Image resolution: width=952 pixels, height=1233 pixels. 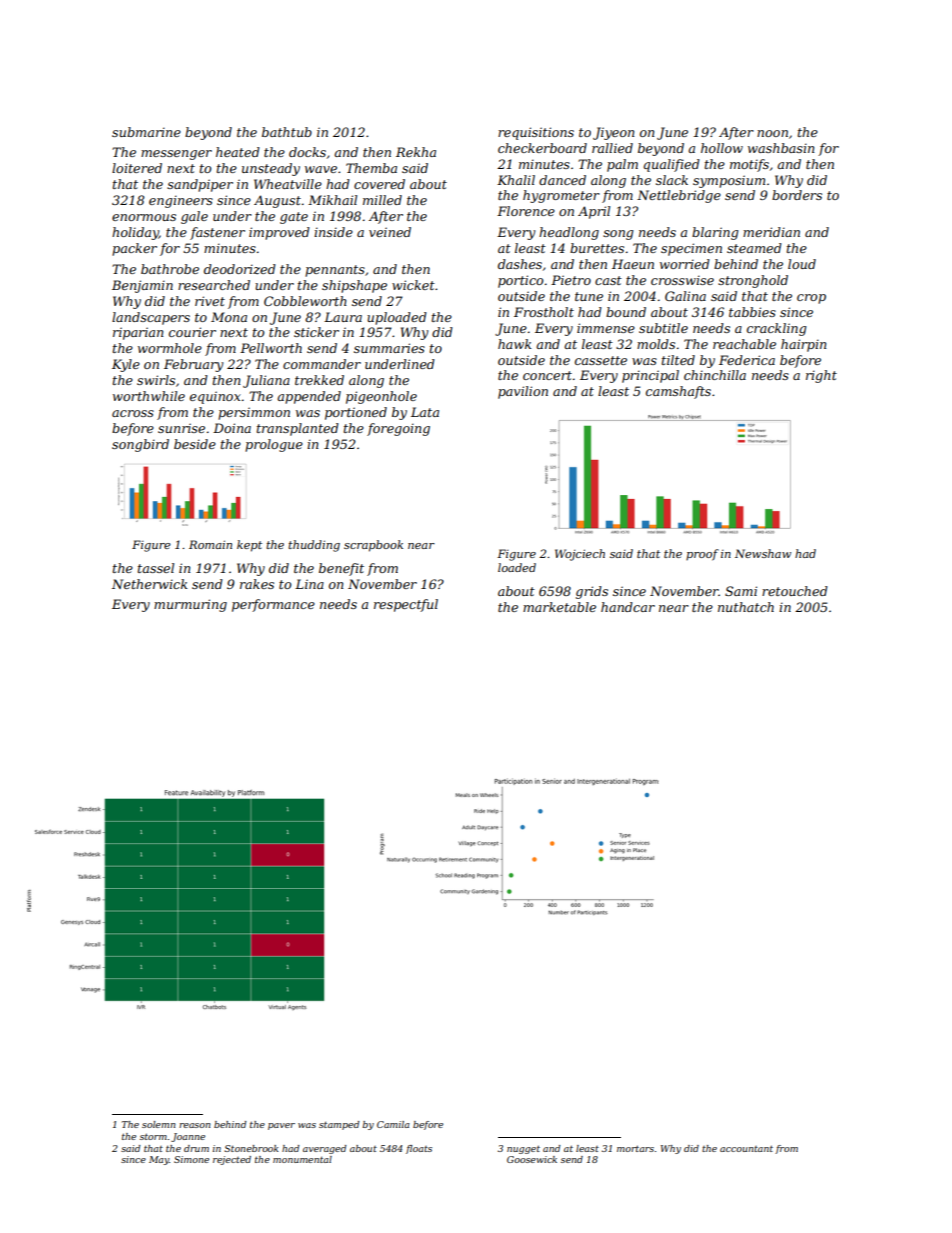 I want to click on Sami, so click(x=741, y=591).
